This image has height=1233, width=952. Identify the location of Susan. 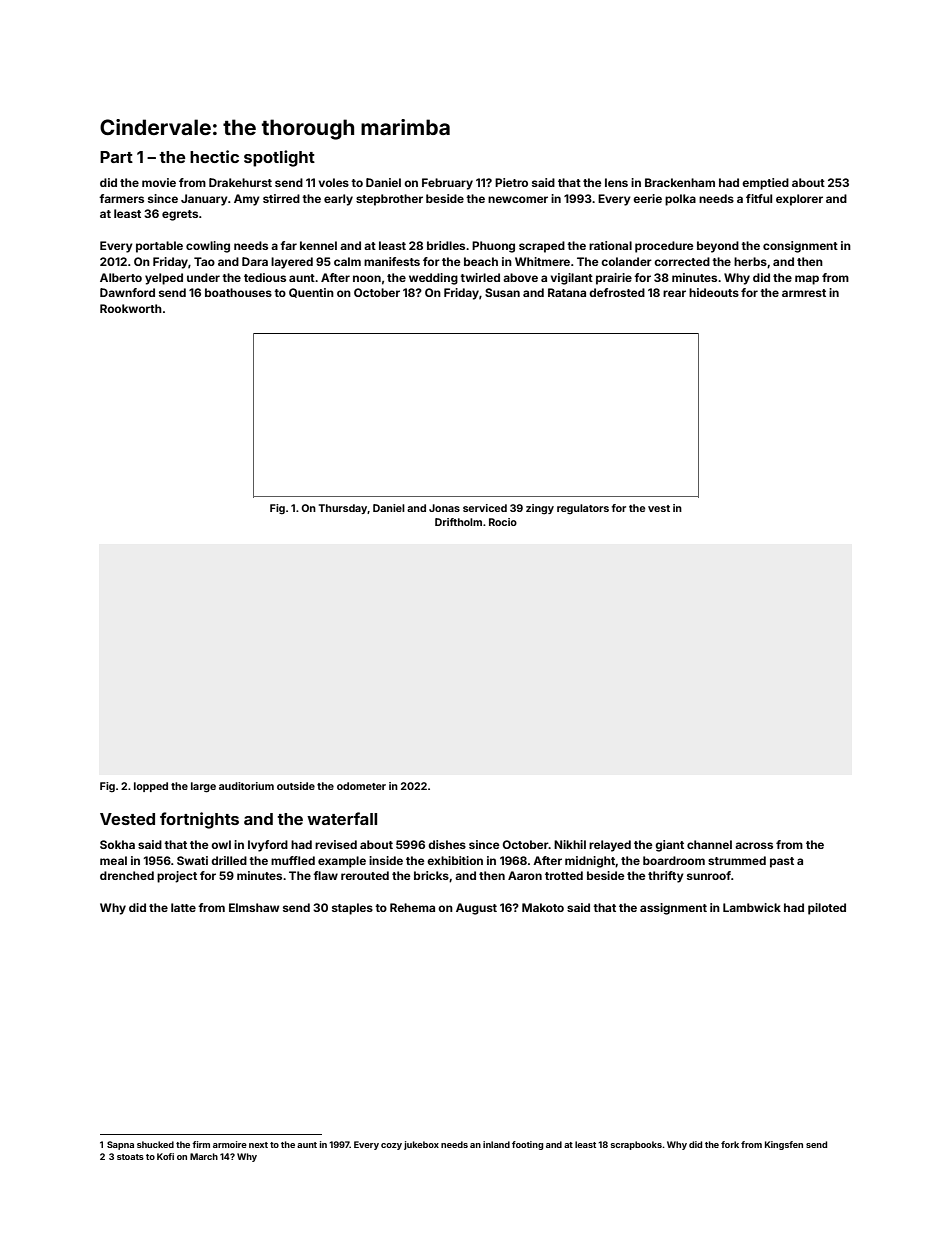
(502, 292).
